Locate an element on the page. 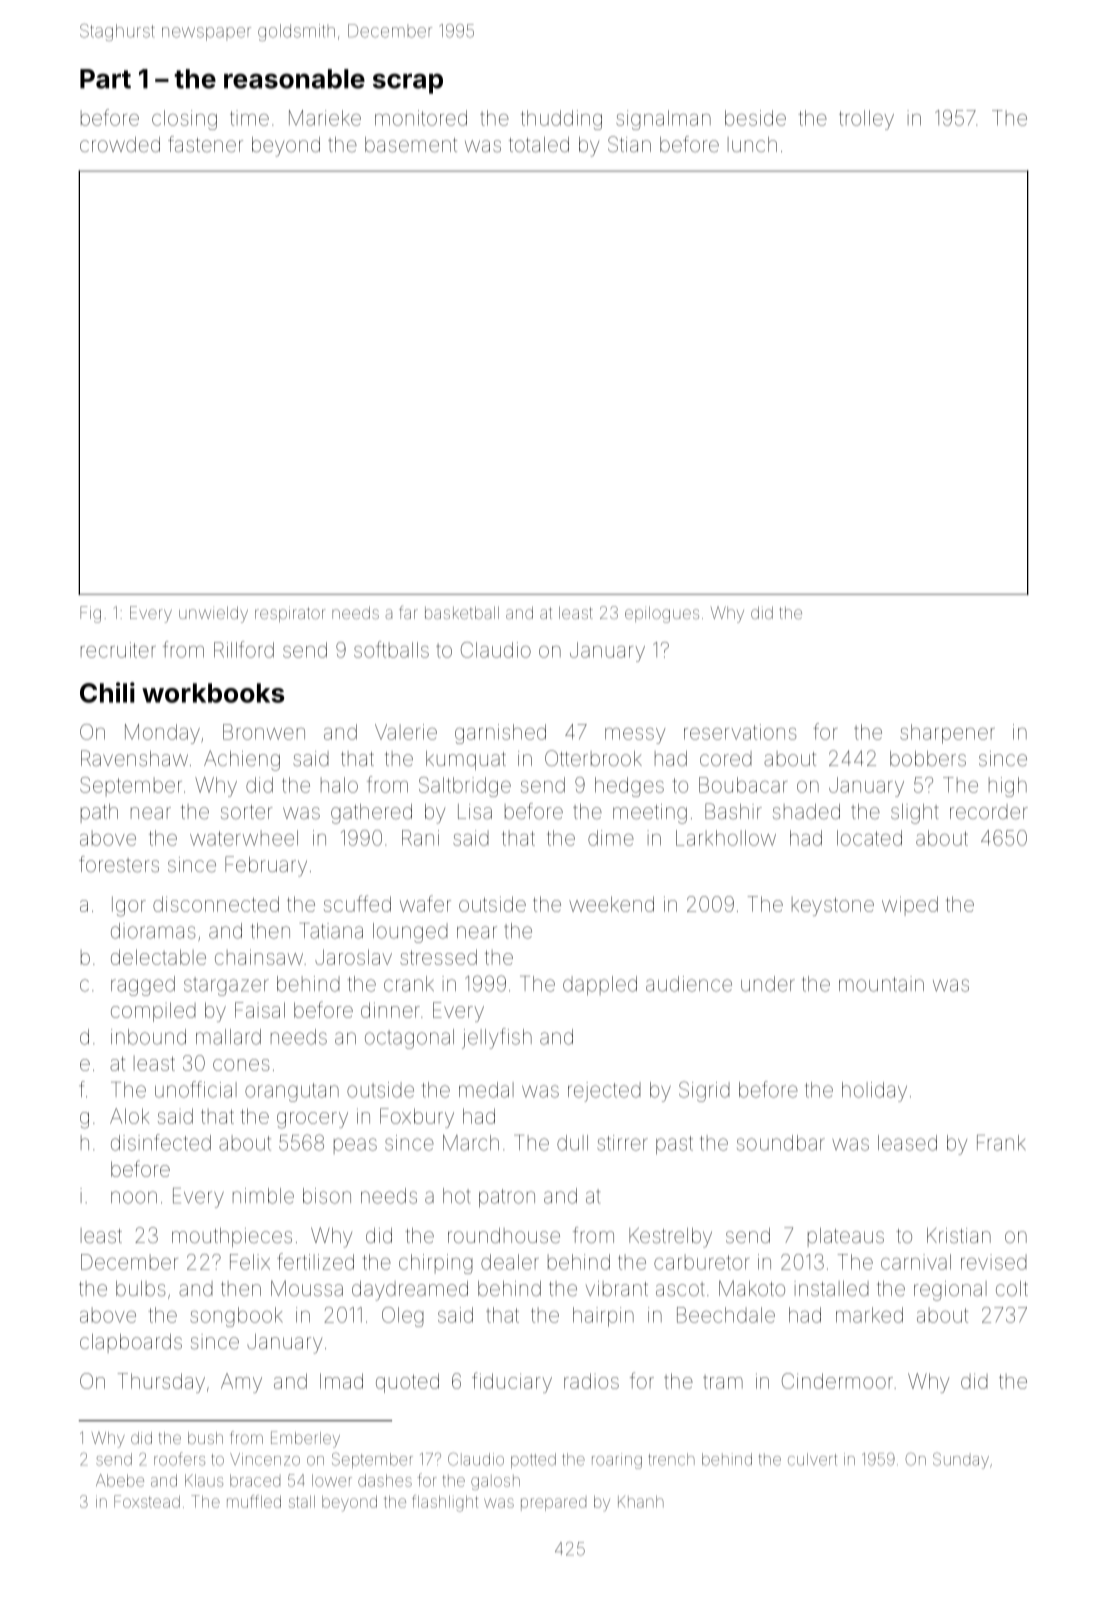 This page has width=1107, height=1603. colt is located at coordinates (1012, 1288).
